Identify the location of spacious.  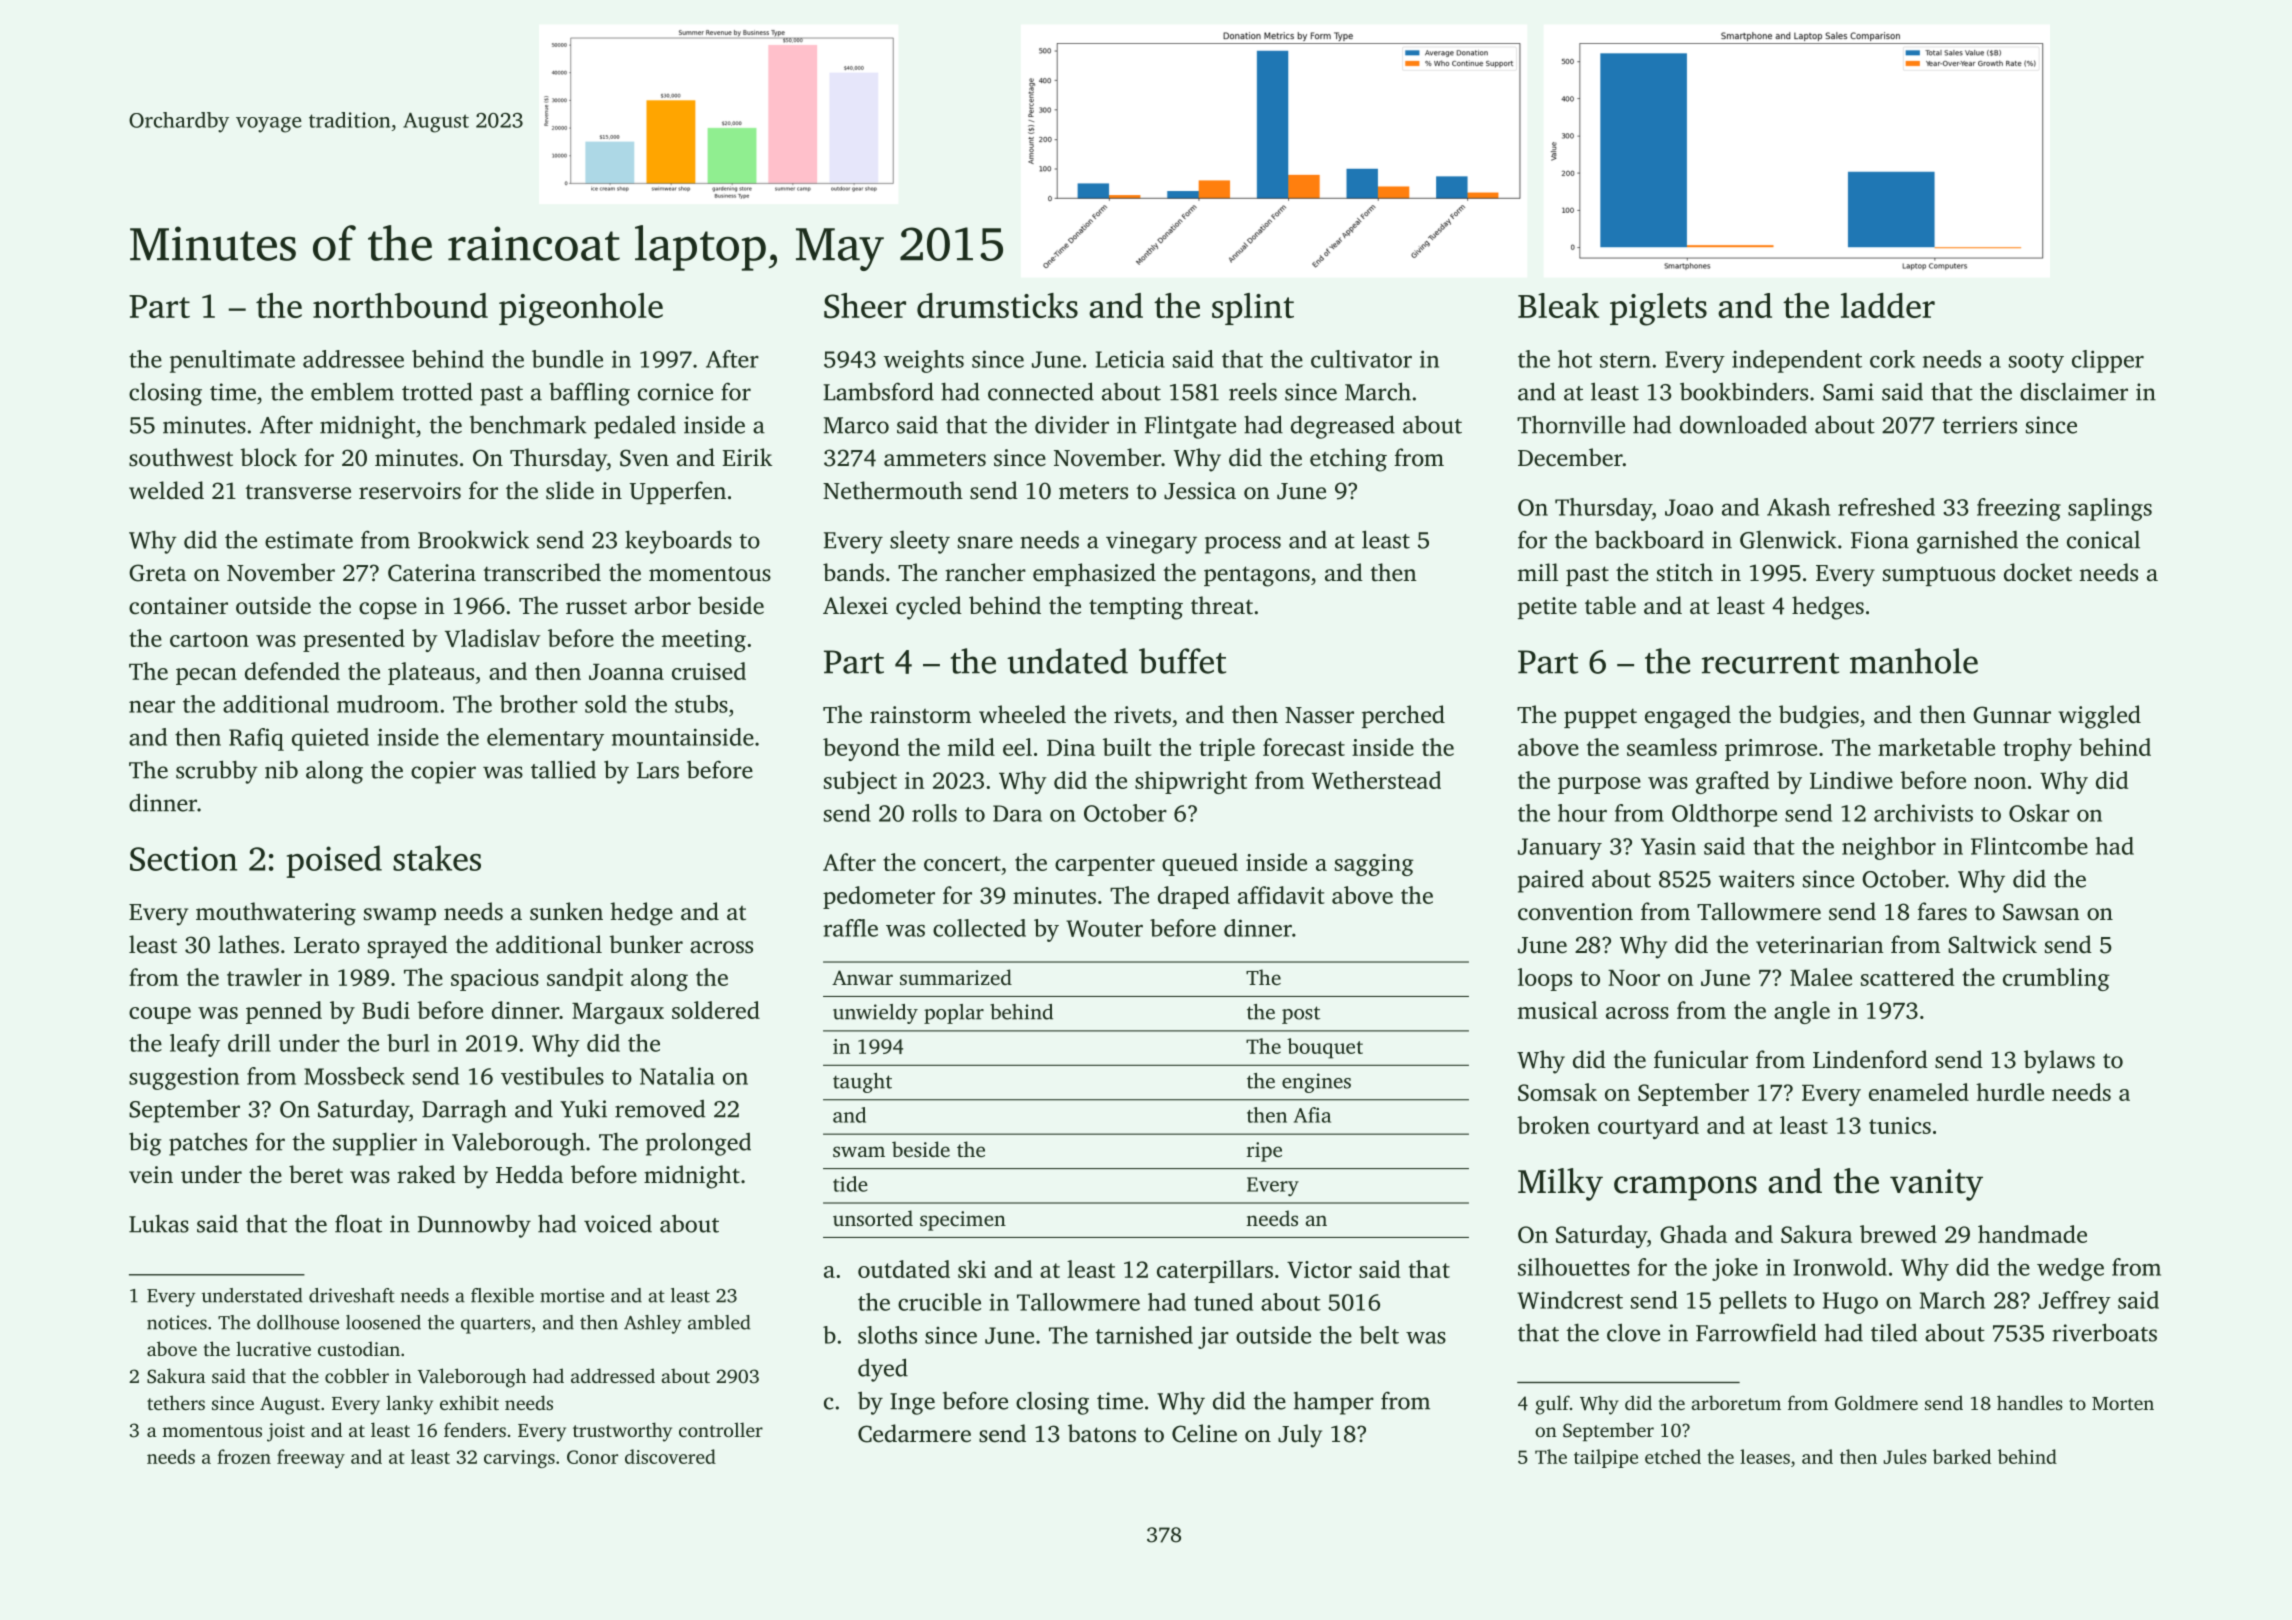
(495, 980).
